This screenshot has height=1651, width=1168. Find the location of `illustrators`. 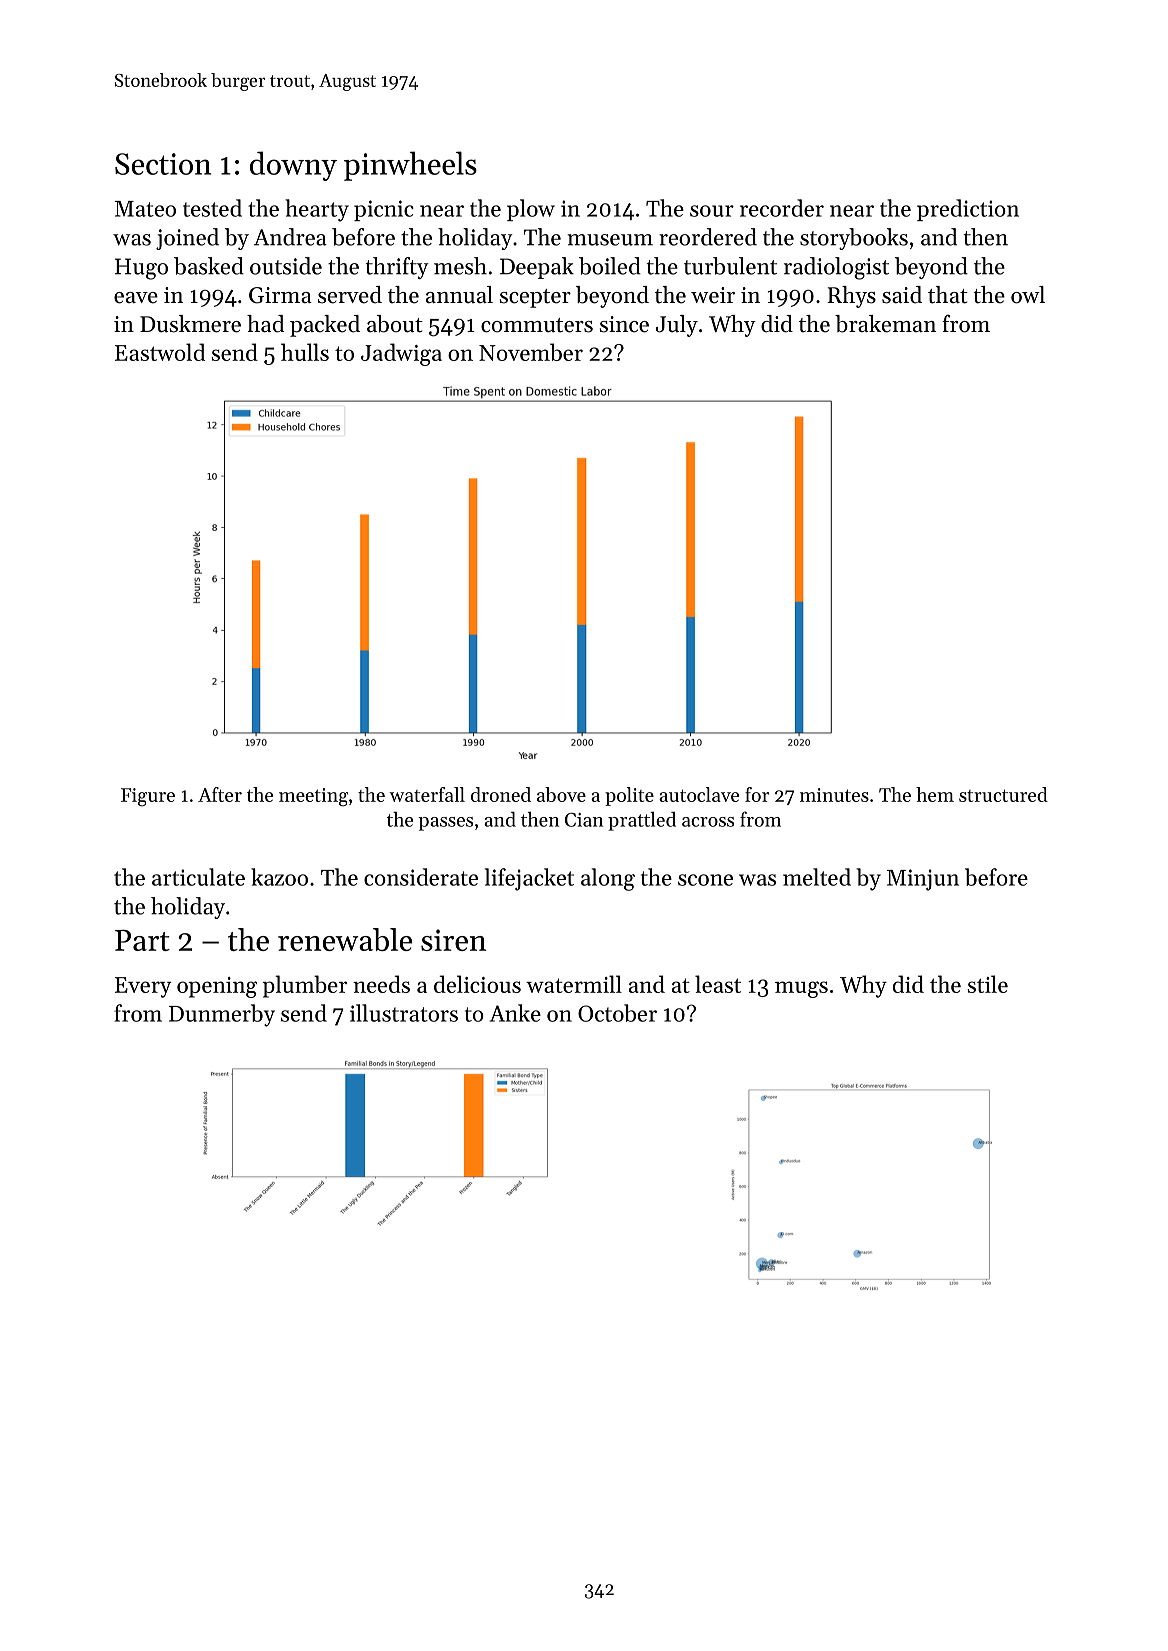

illustrators is located at coordinates (404, 1013).
